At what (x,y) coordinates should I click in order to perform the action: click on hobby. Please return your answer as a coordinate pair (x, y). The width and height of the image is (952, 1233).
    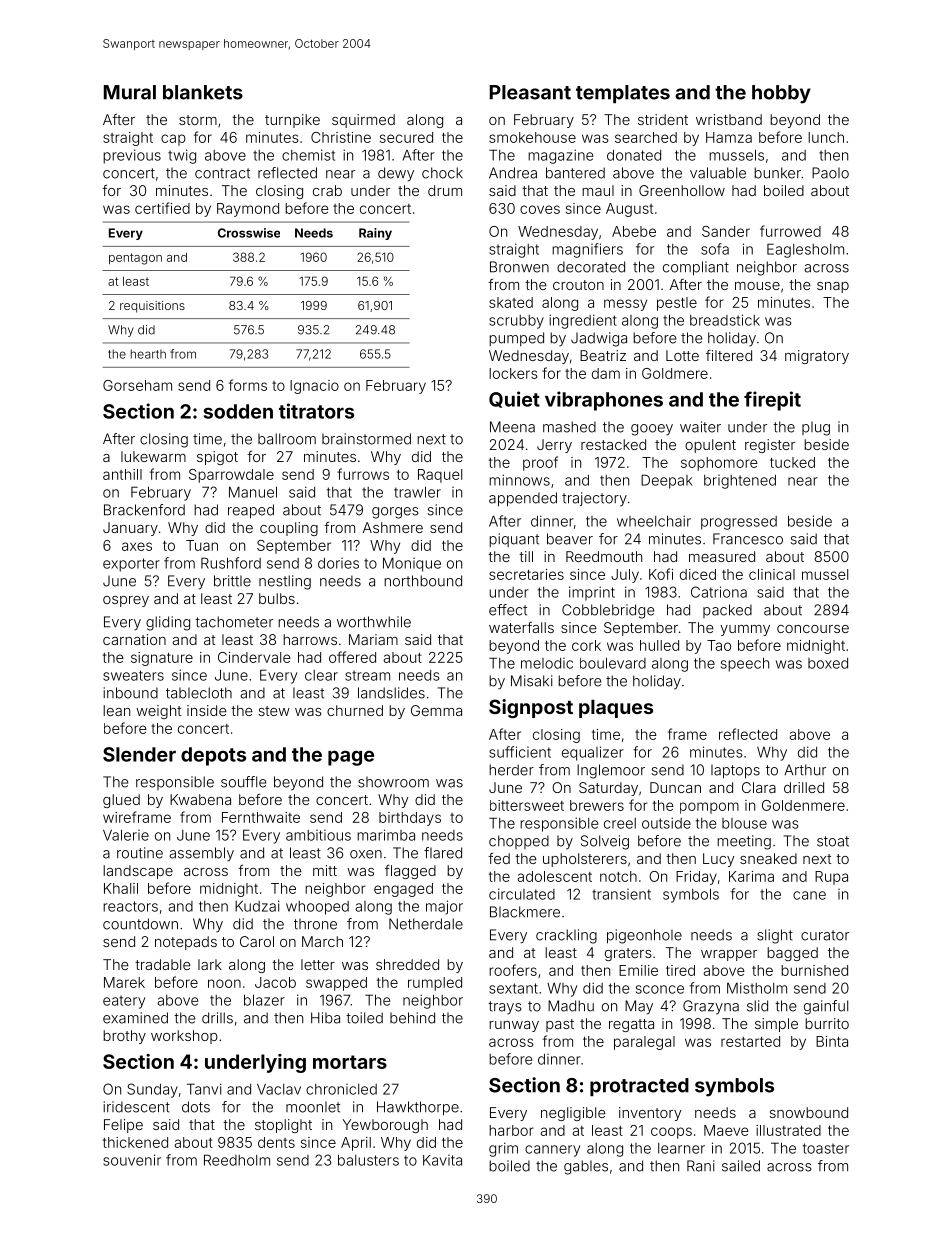
    Looking at the image, I should click on (781, 94).
